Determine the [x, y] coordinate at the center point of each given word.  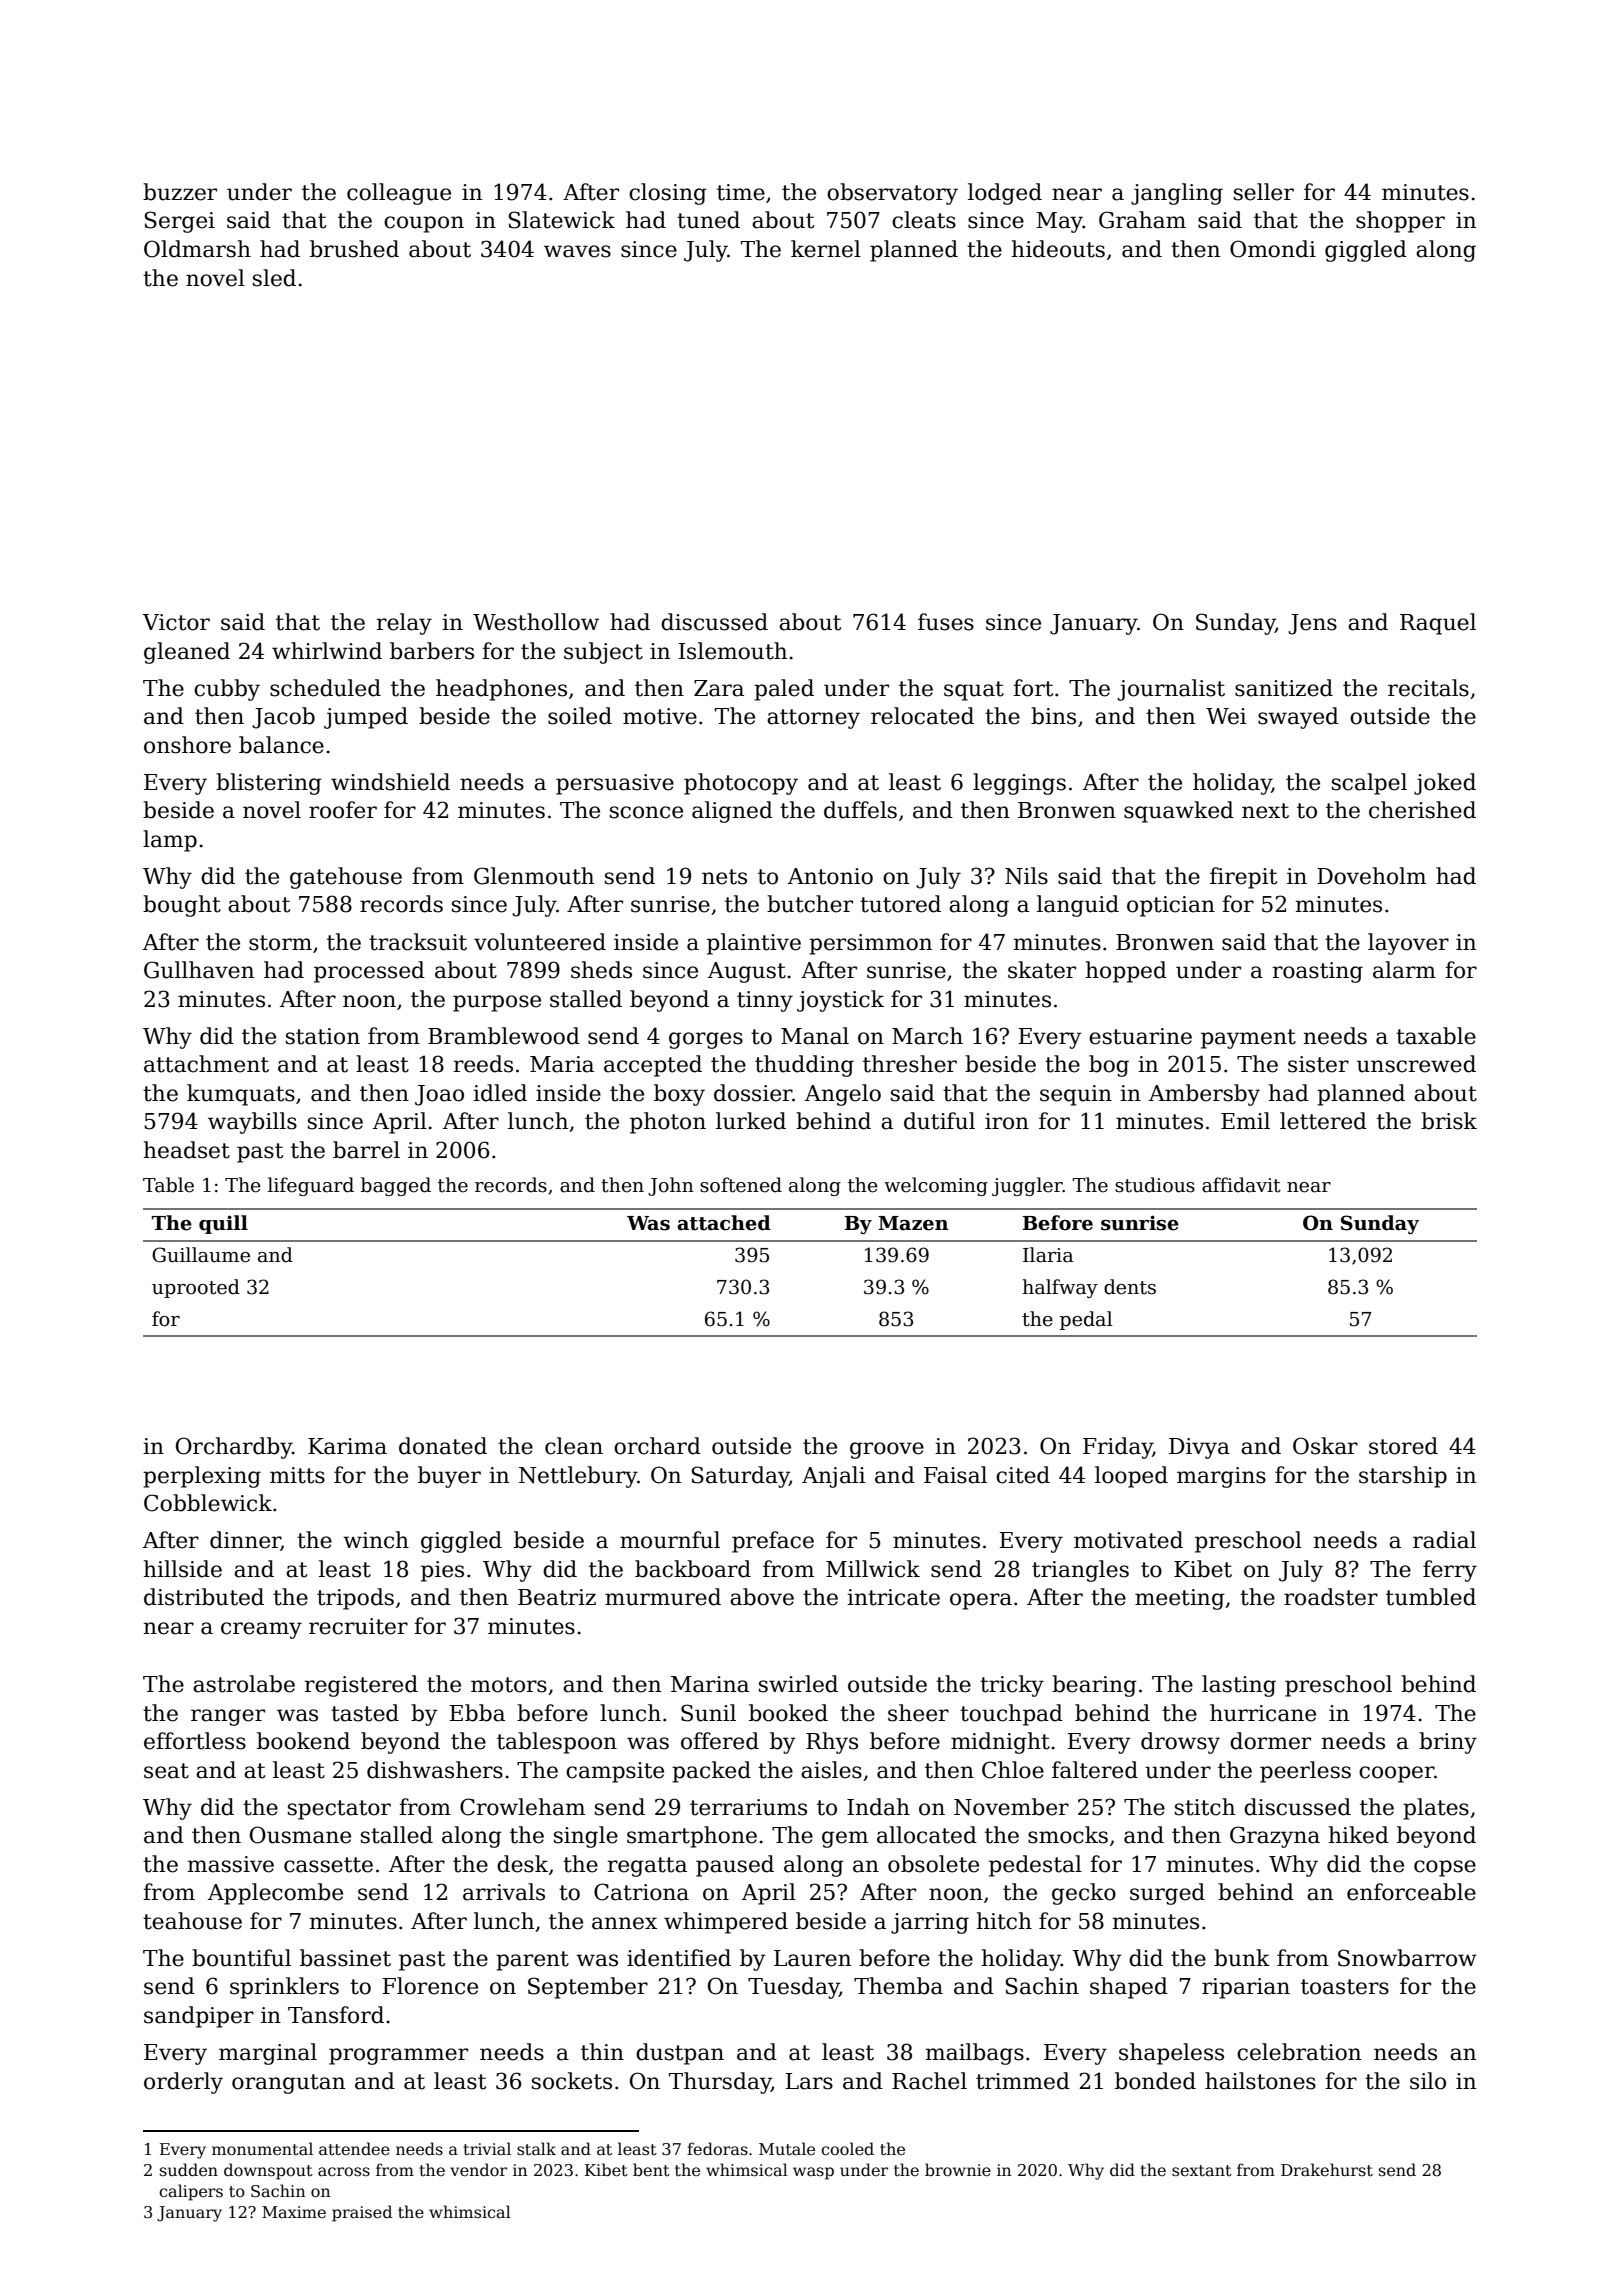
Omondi [1273, 249]
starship [1403, 1477]
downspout [268, 2171]
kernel [826, 249]
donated [443, 1446]
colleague [399, 194]
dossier [753, 1093]
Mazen [913, 1223]
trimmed [1023, 2081]
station [323, 1036]
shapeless [1171, 2054]
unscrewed [1416, 1064]
